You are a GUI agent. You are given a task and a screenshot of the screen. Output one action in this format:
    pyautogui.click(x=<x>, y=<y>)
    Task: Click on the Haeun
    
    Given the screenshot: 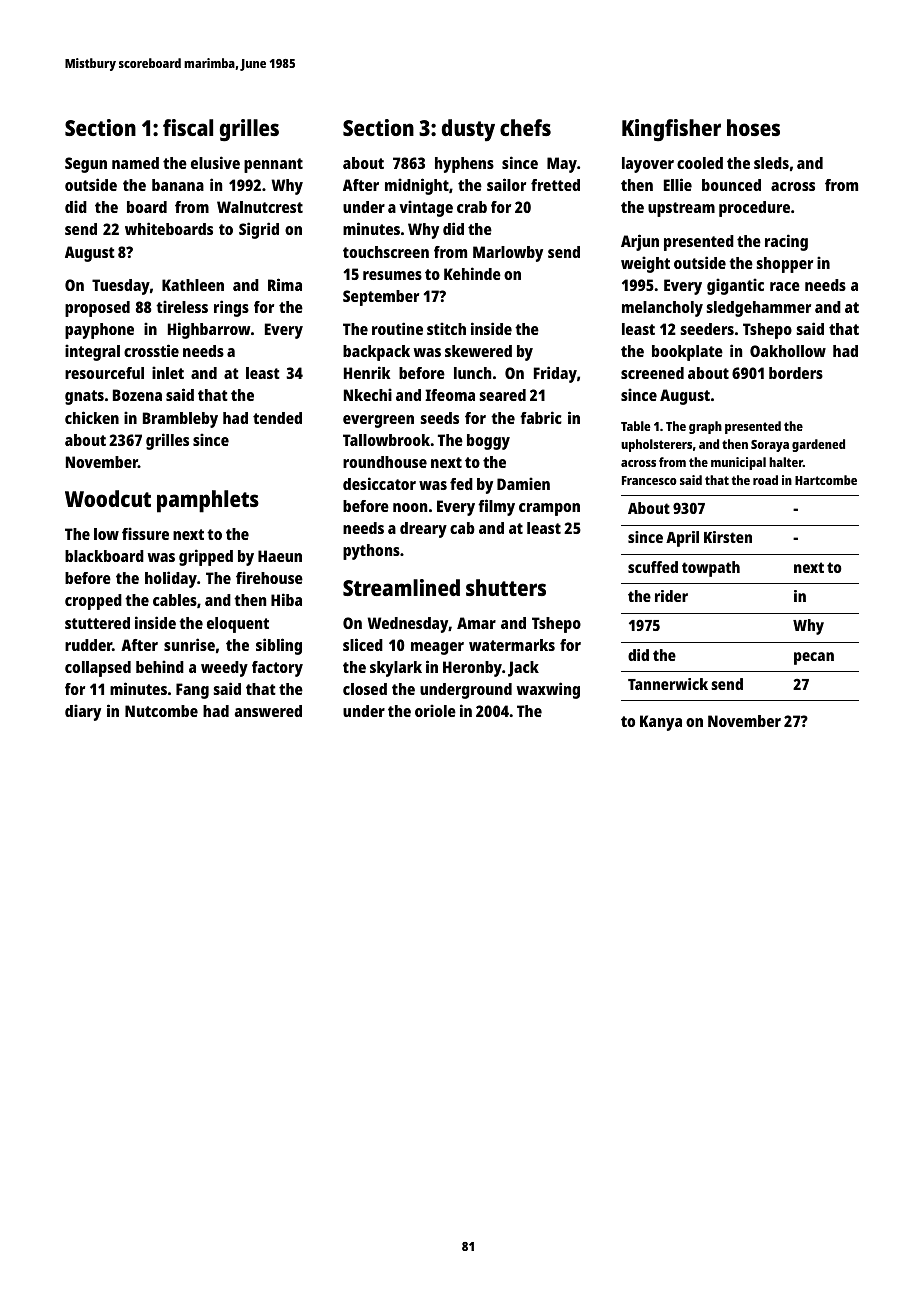 What is the action you would take?
    pyautogui.click(x=280, y=556)
